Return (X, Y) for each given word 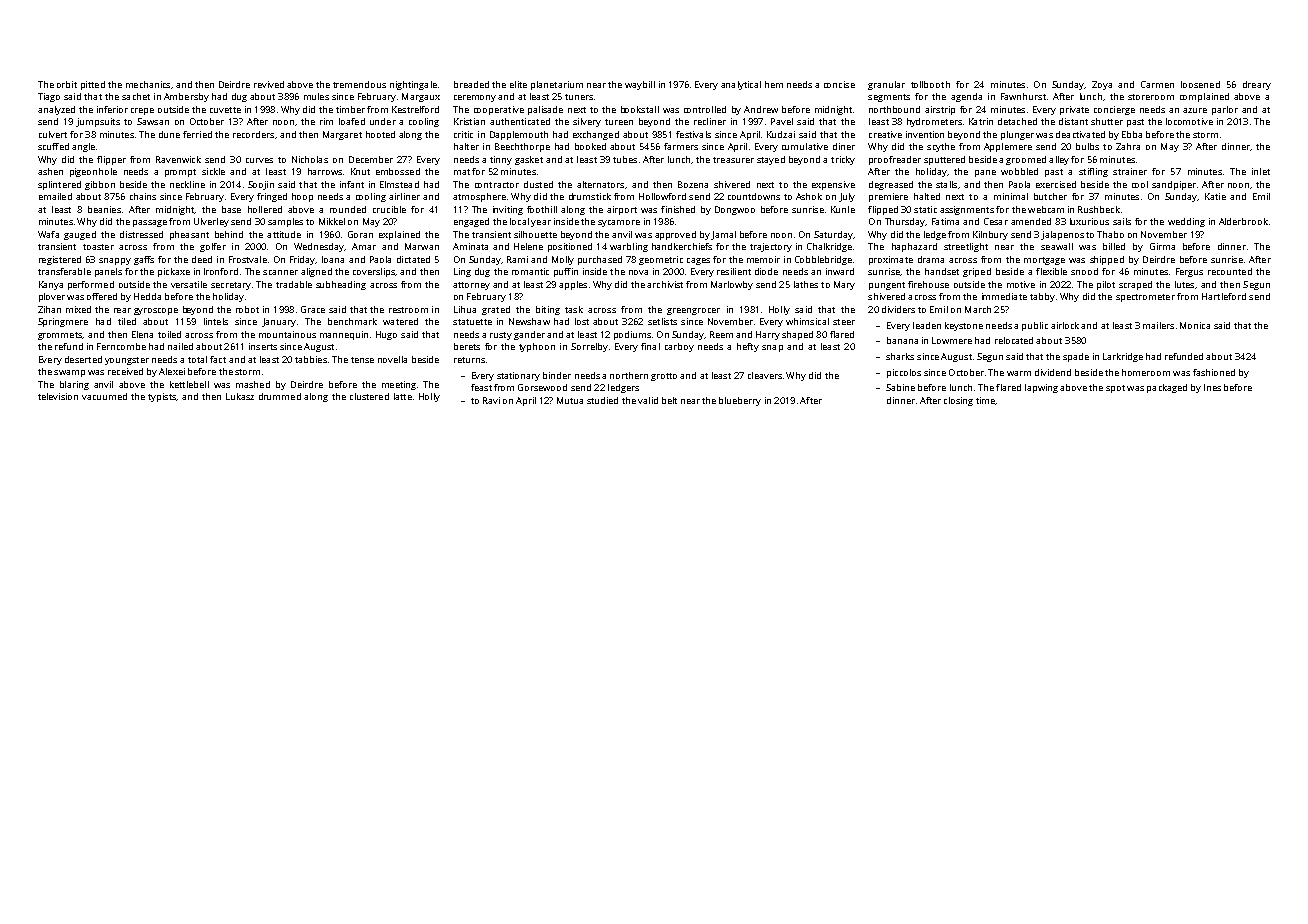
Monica (1195, 325)
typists (162, 397)
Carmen (1157, 84)
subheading (341, 285)
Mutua (570, 400)
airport (622, 210)
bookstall (640, 109)
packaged (1167, 388)
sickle (213, 171)
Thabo (1110, 234)
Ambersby (186, 97)
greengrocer (693, 311)
